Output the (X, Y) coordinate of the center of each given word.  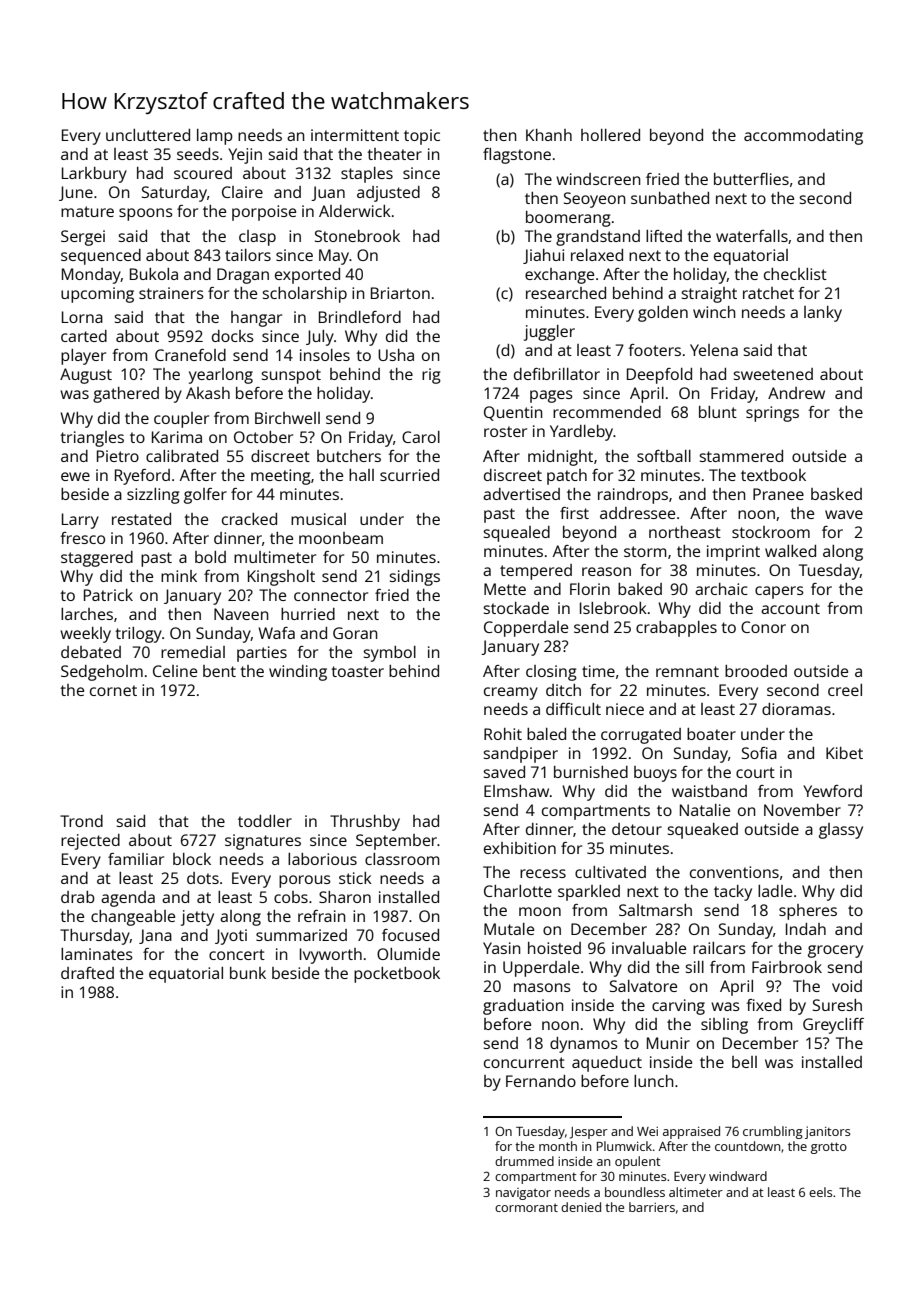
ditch (563, 690)
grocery (835, 951)
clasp (257, 238)
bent (219, 671)
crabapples (676, 629)
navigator (523, 1194)
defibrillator (557, 374)
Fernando (541, 1081)
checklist (795, 274)
